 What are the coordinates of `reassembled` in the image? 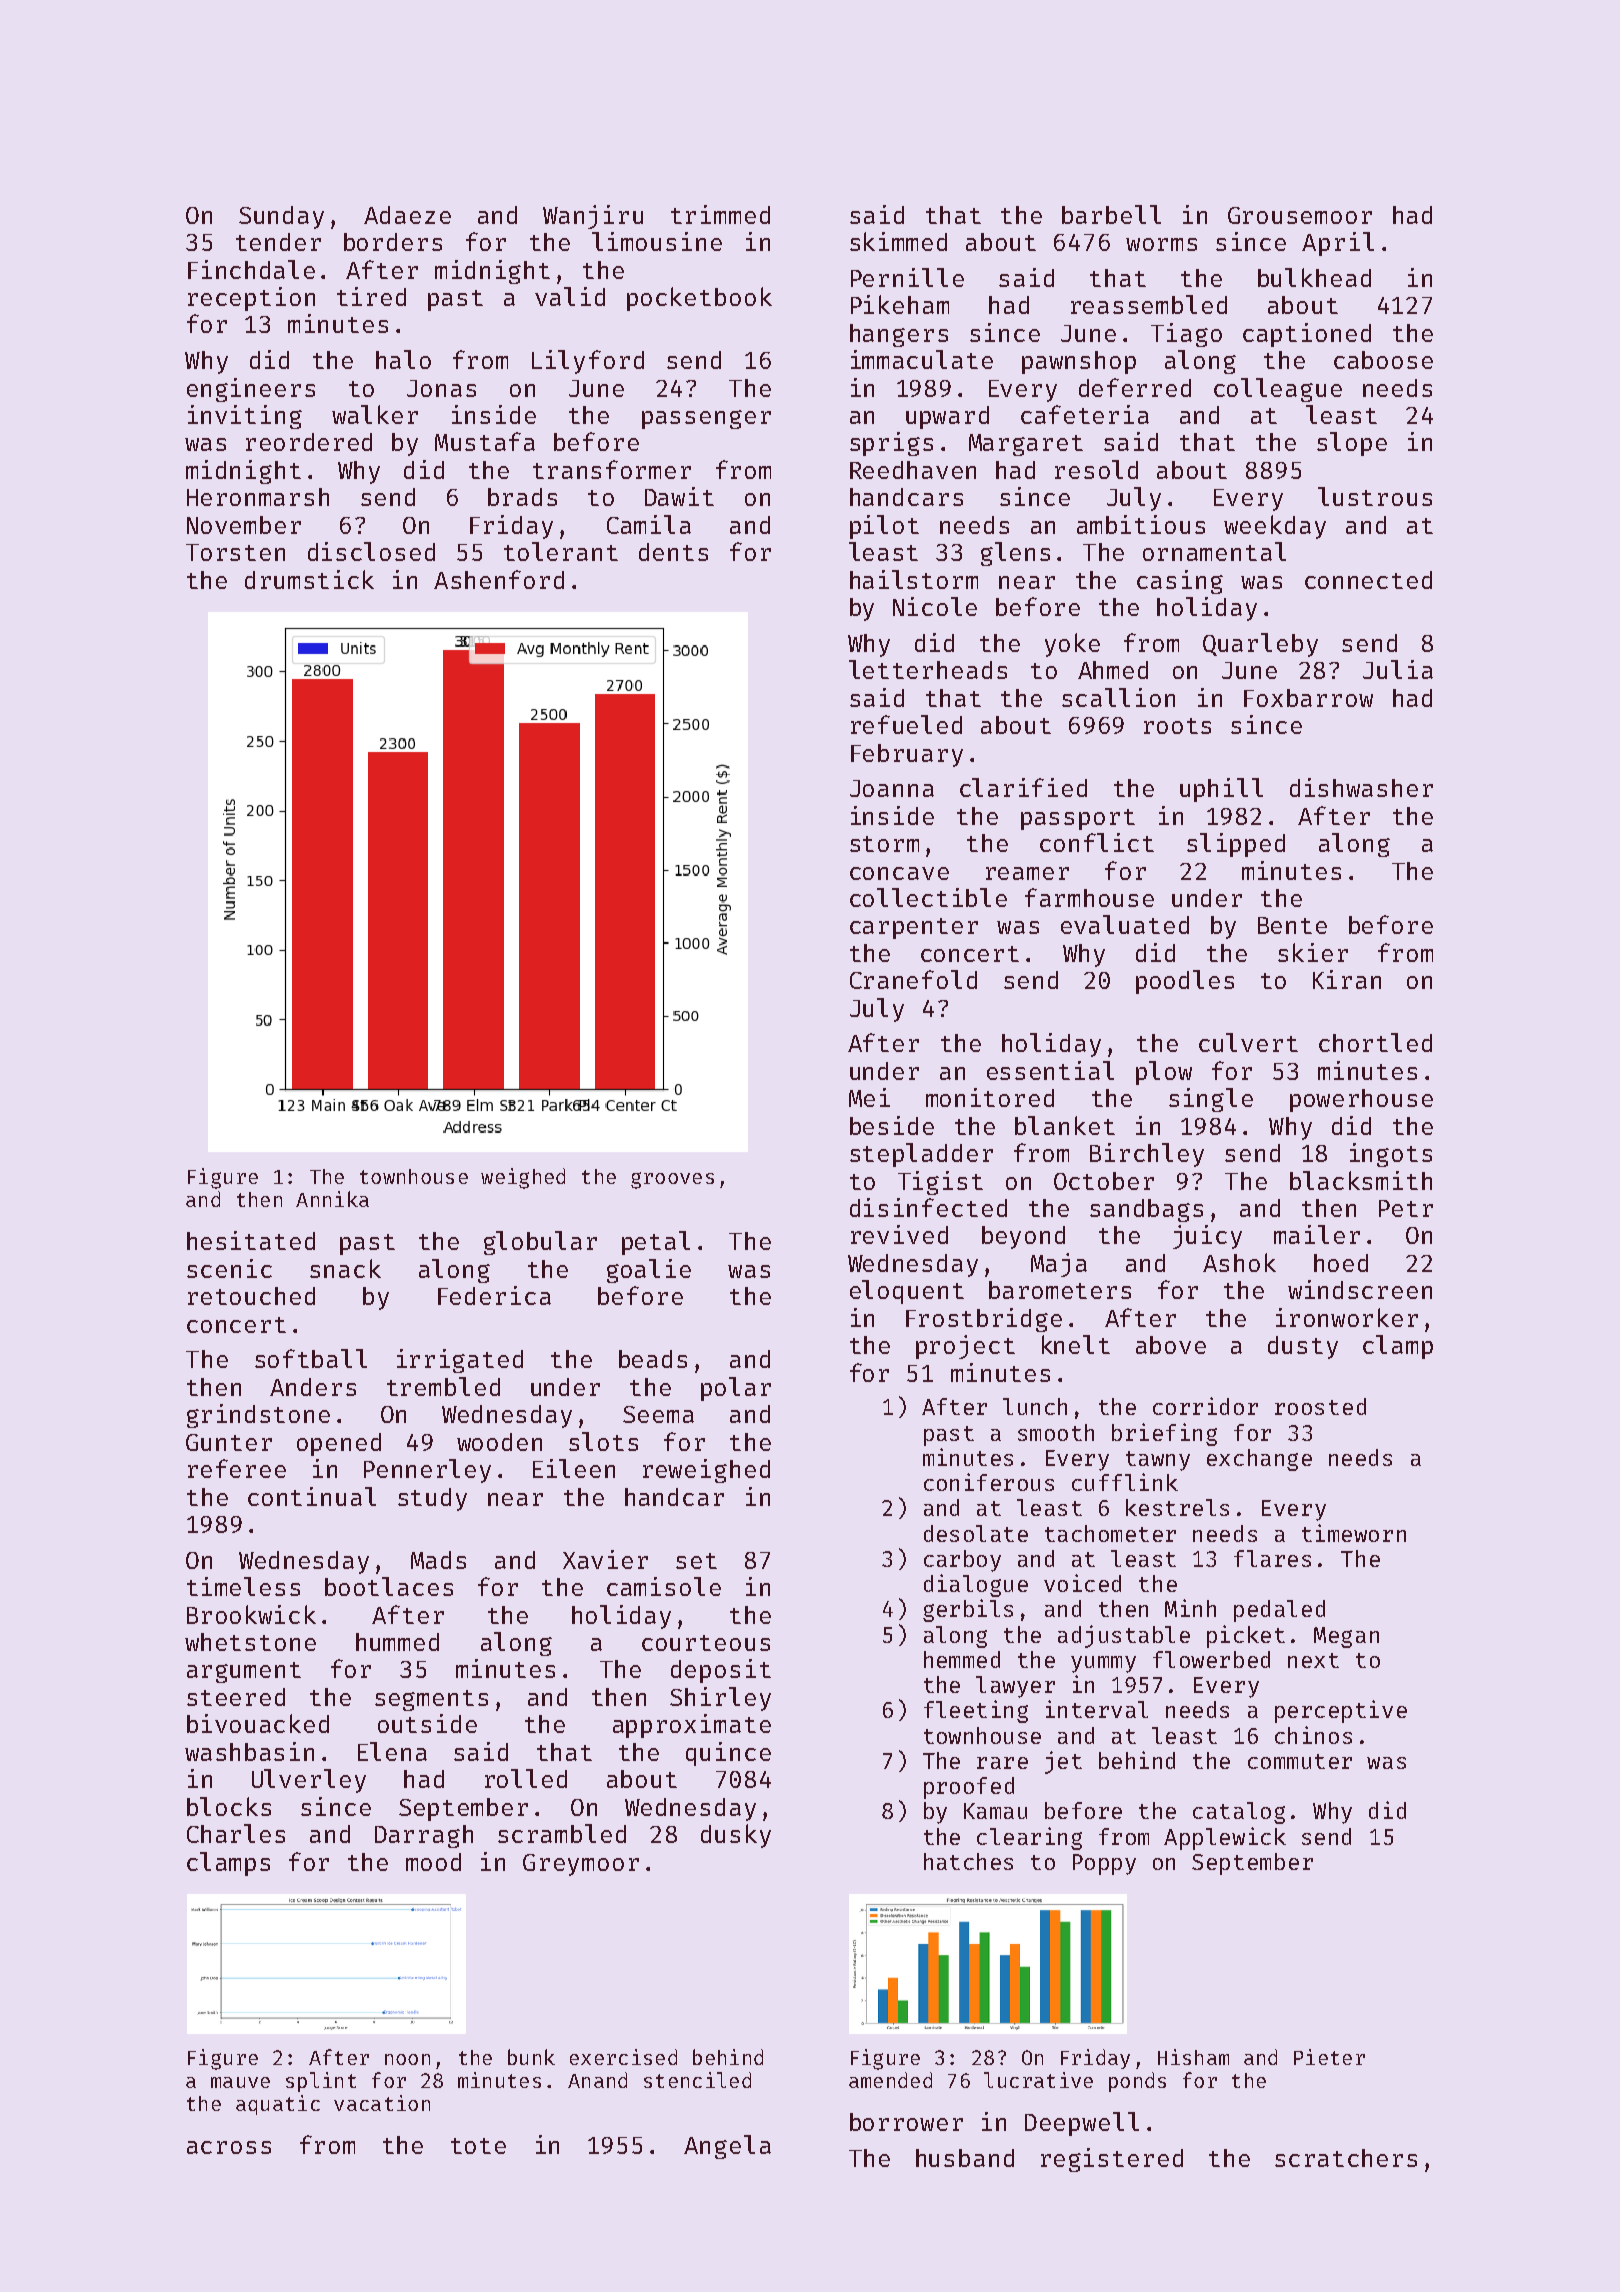 It's located at (1149, 304).
